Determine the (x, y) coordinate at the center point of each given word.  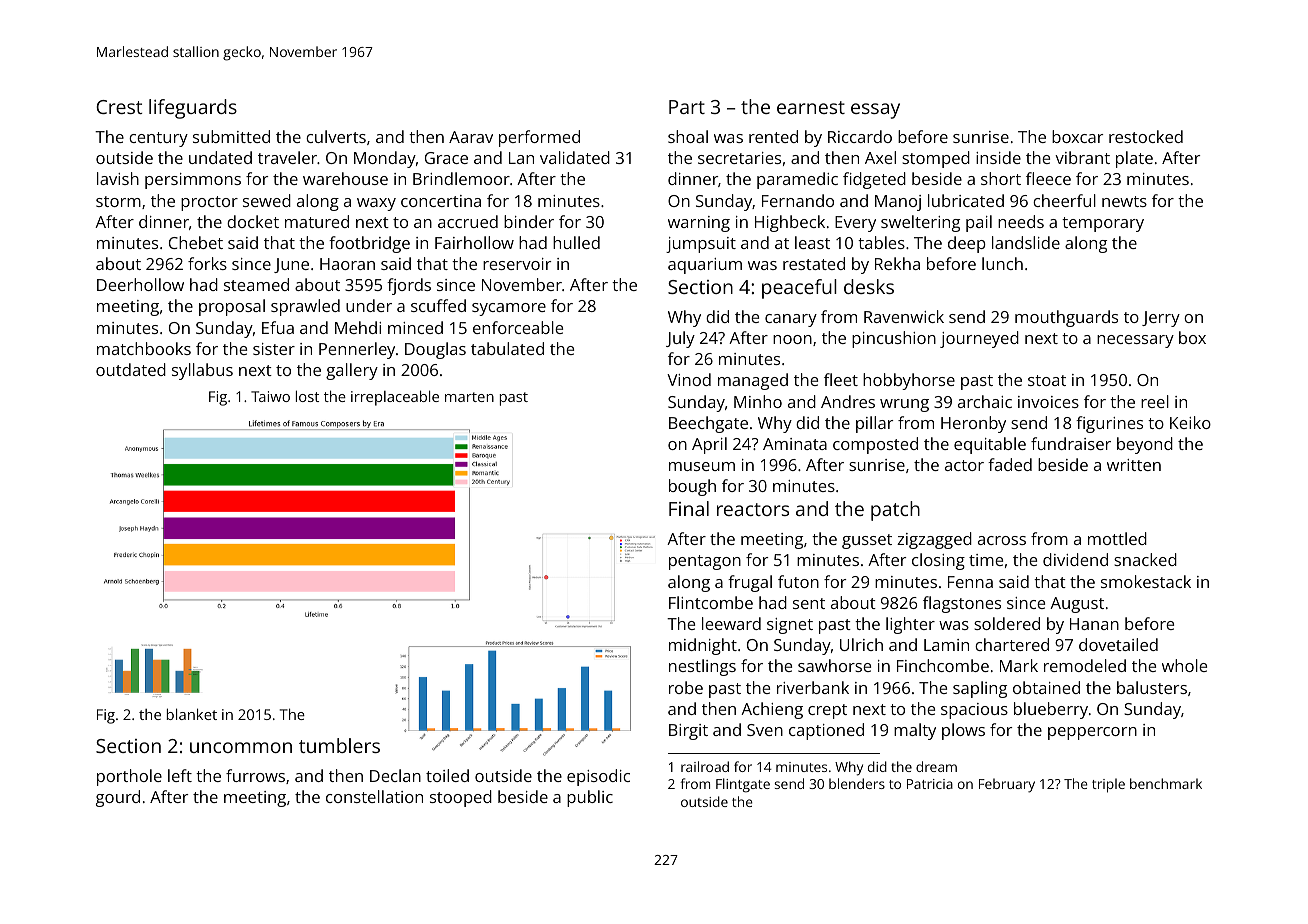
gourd (118, 798)
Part (687, 107)
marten (469, 397)
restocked (1146, 136)
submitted (231, 136)
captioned (826, 731)
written (1134, 465)
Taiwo (270, 396)
